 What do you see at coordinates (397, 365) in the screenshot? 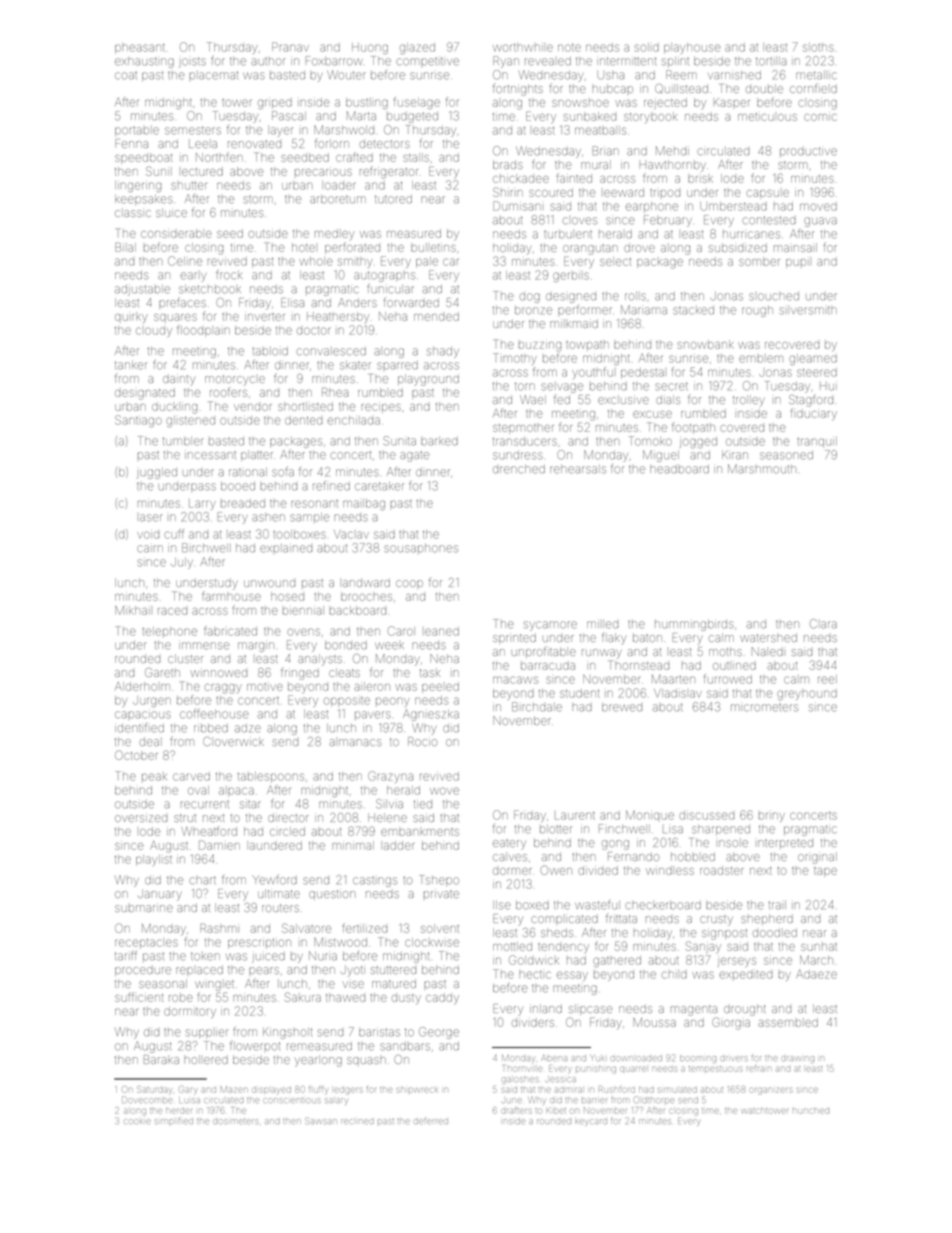
I see `sparred` at bounding box center [397, 365].
